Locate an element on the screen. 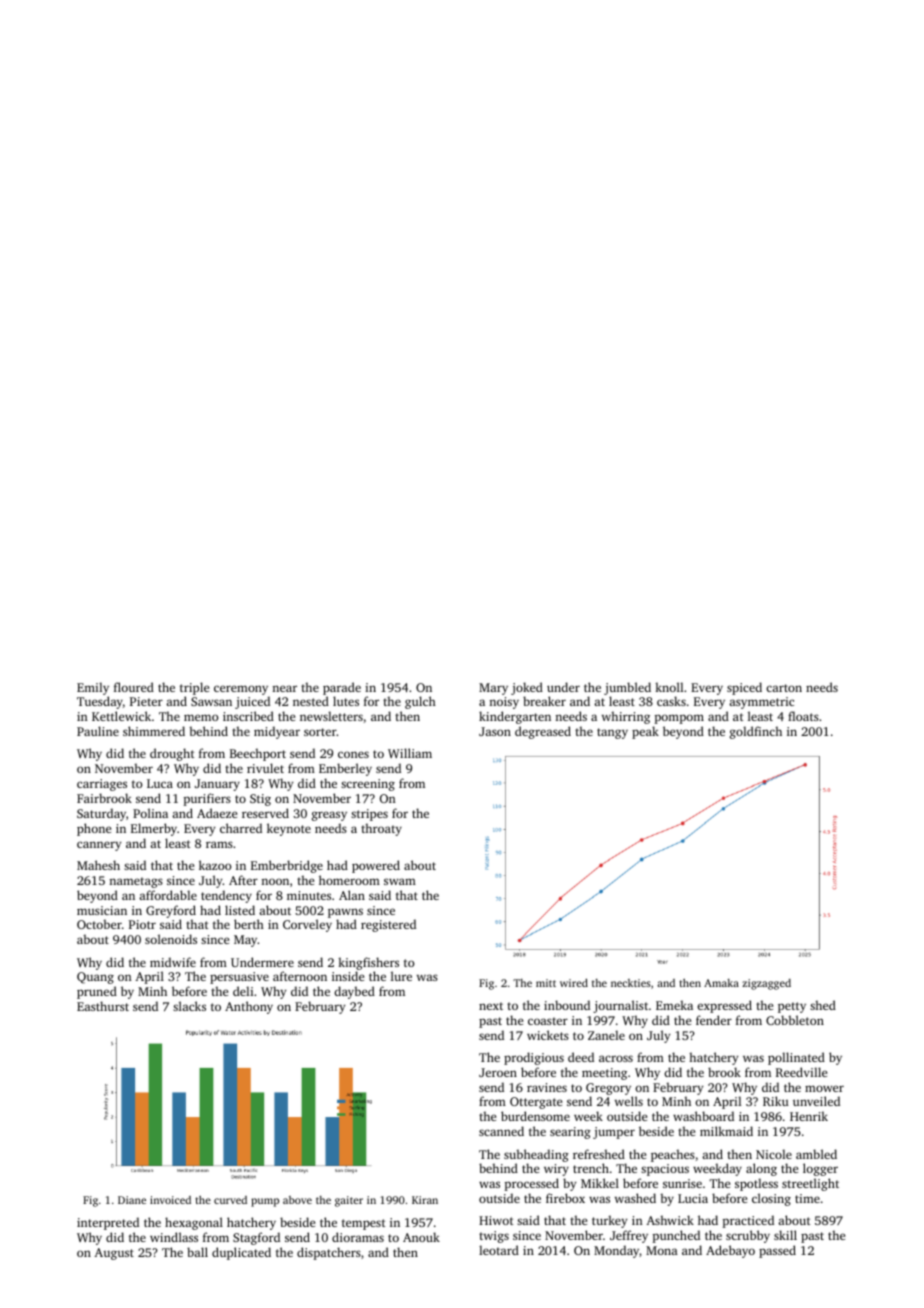  goldfinch is located at coordinates (756, 732).
